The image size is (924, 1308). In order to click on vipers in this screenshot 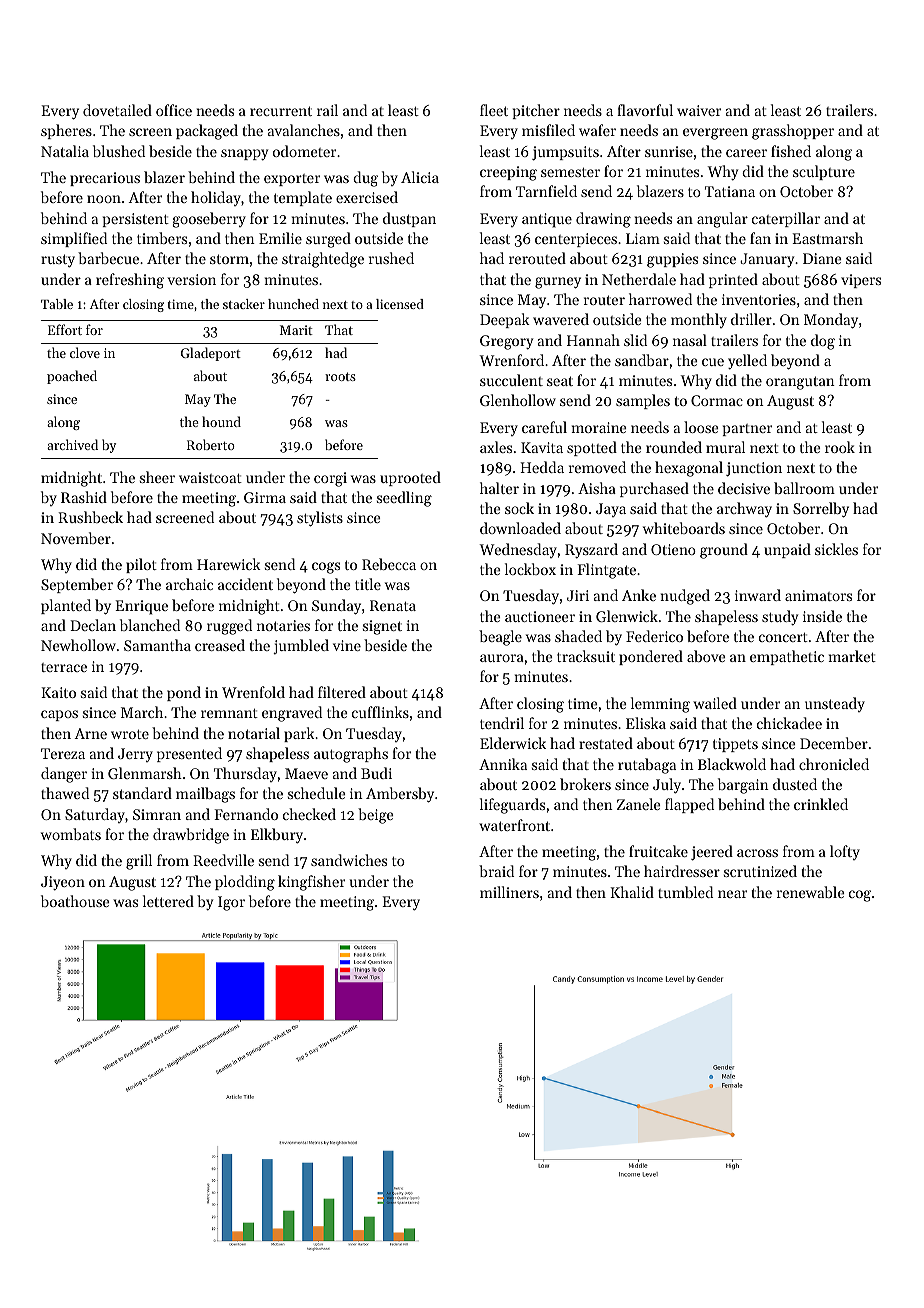, I will do `click(861, 281)`.
